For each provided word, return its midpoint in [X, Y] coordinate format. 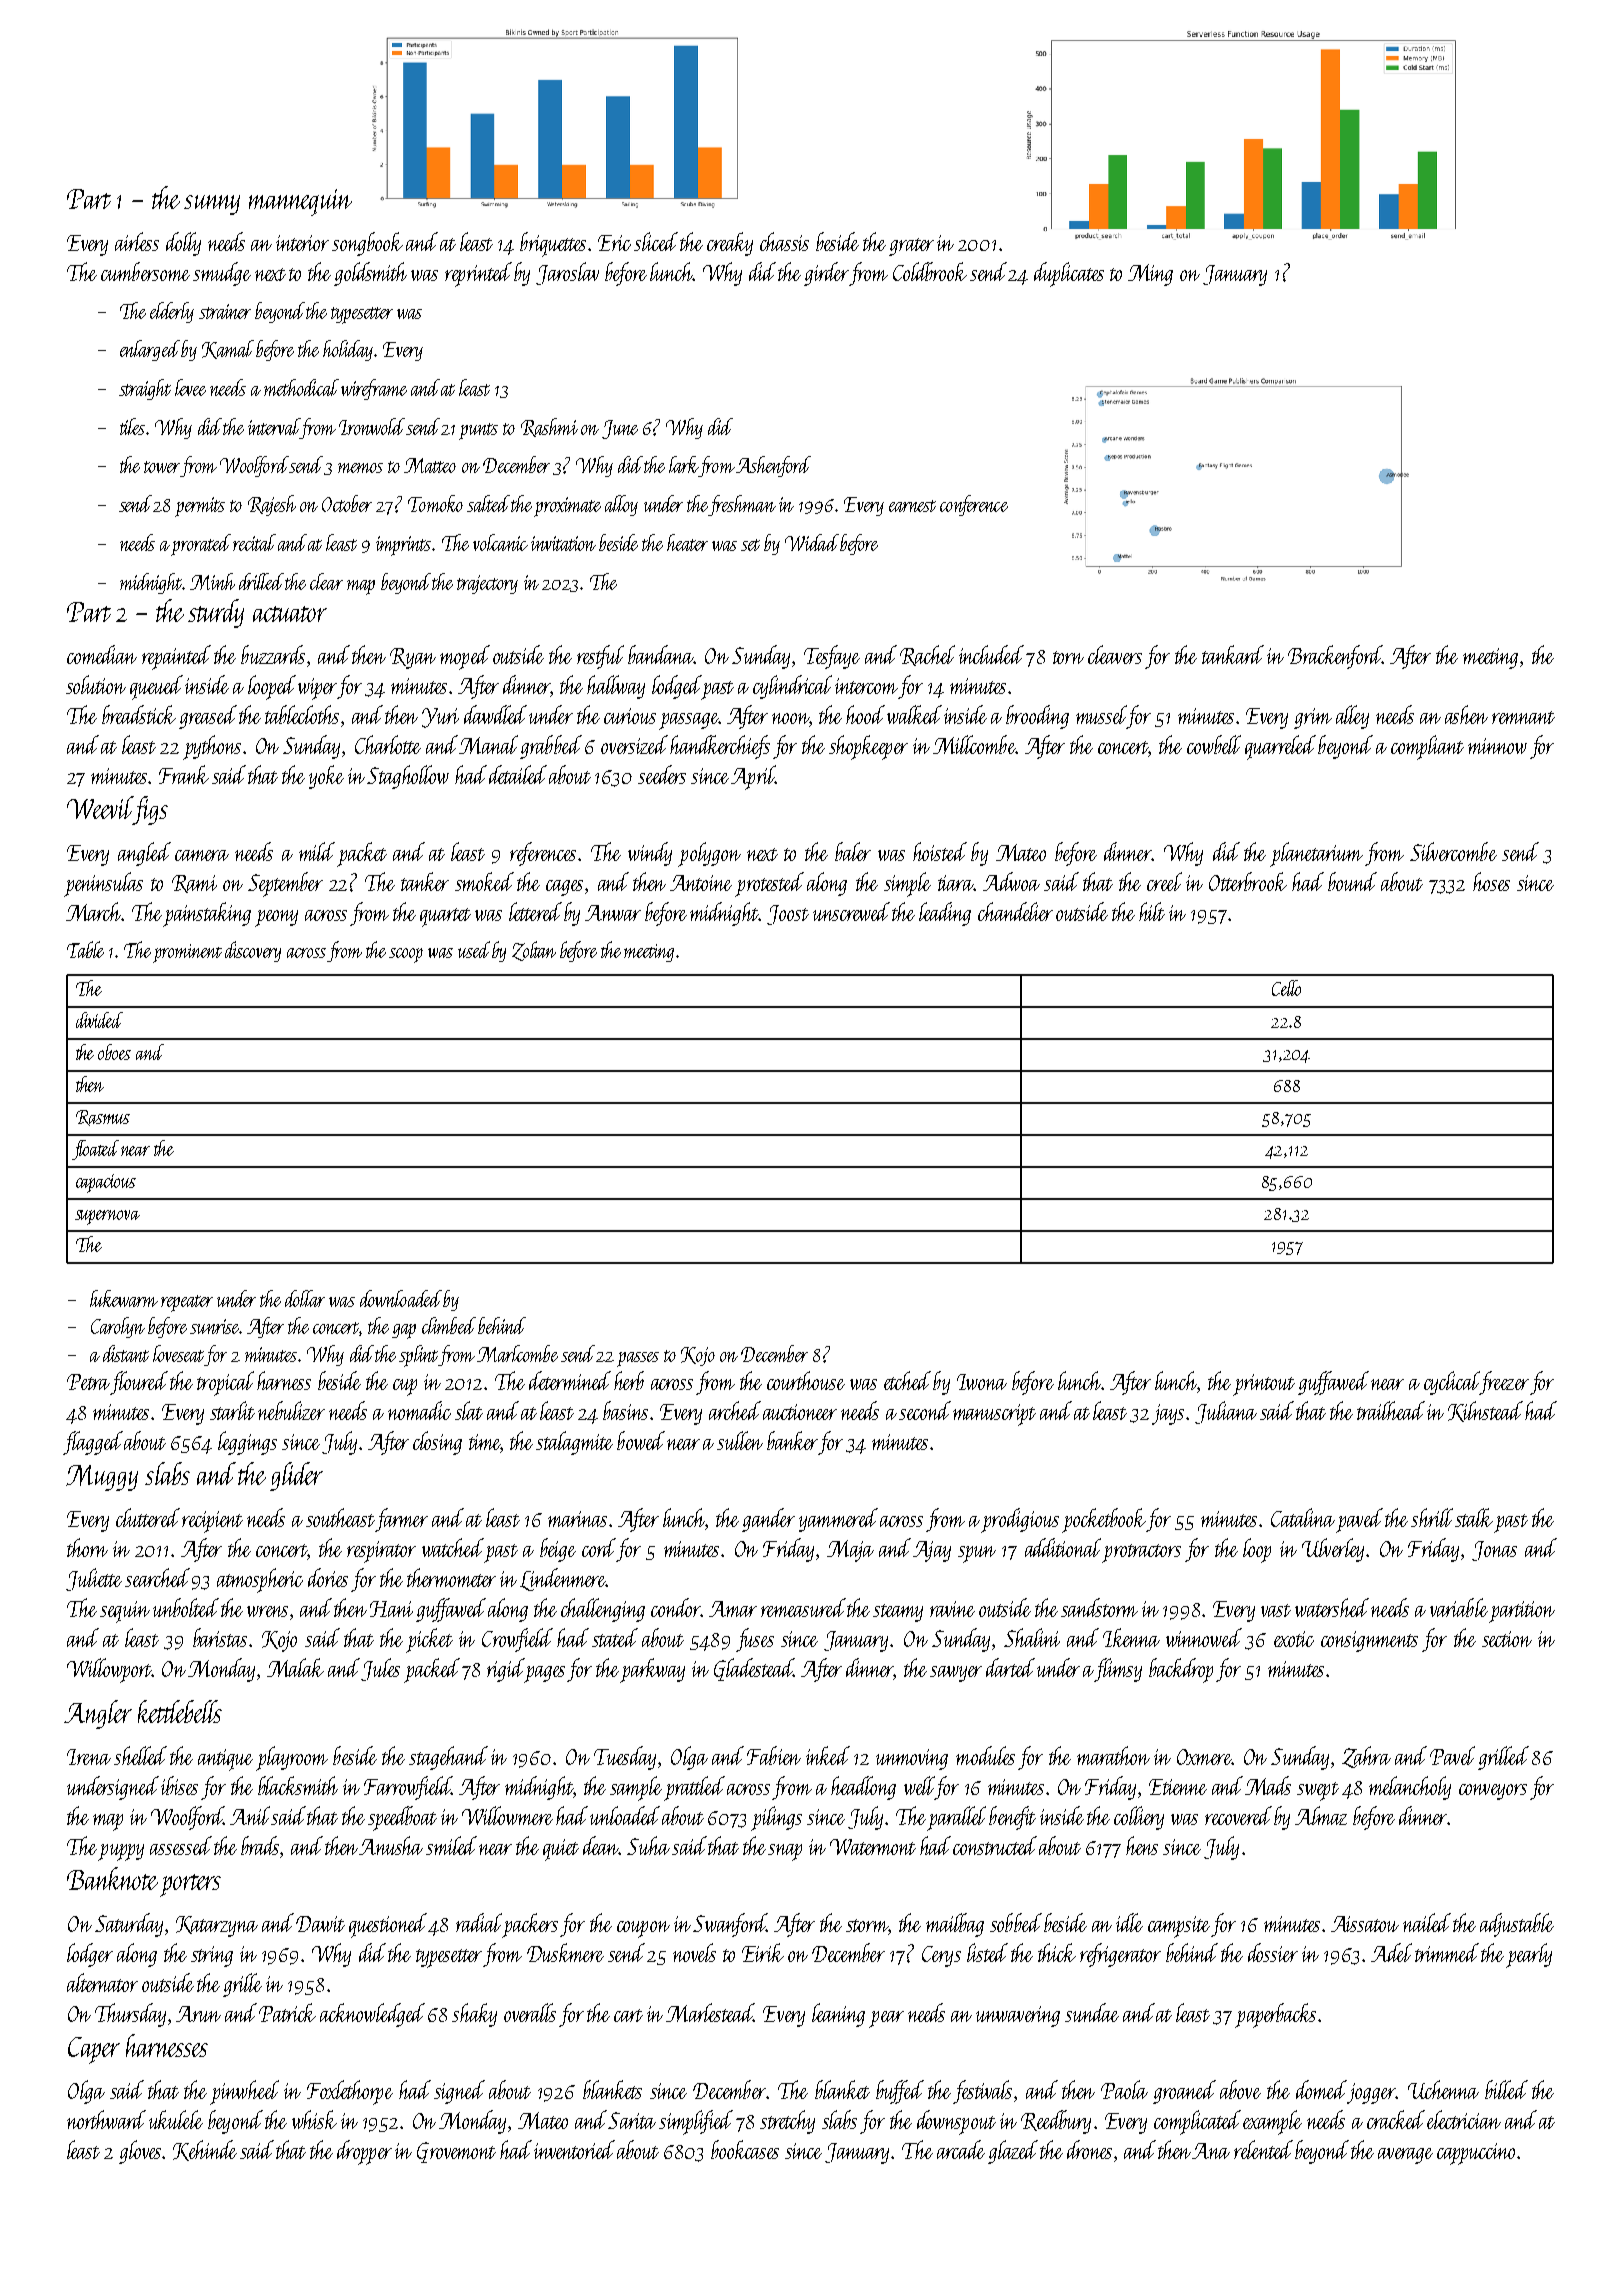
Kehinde [205, 2150]
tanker [425, 881]
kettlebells [180, 1711]
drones [1089, 2149]
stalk [1474, 1517]
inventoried [574, 2149]
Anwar [613, 913]
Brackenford [1335, 657]
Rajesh [272, 505]
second [925, 1410]
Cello [1286, 988]
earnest [912, 506]
